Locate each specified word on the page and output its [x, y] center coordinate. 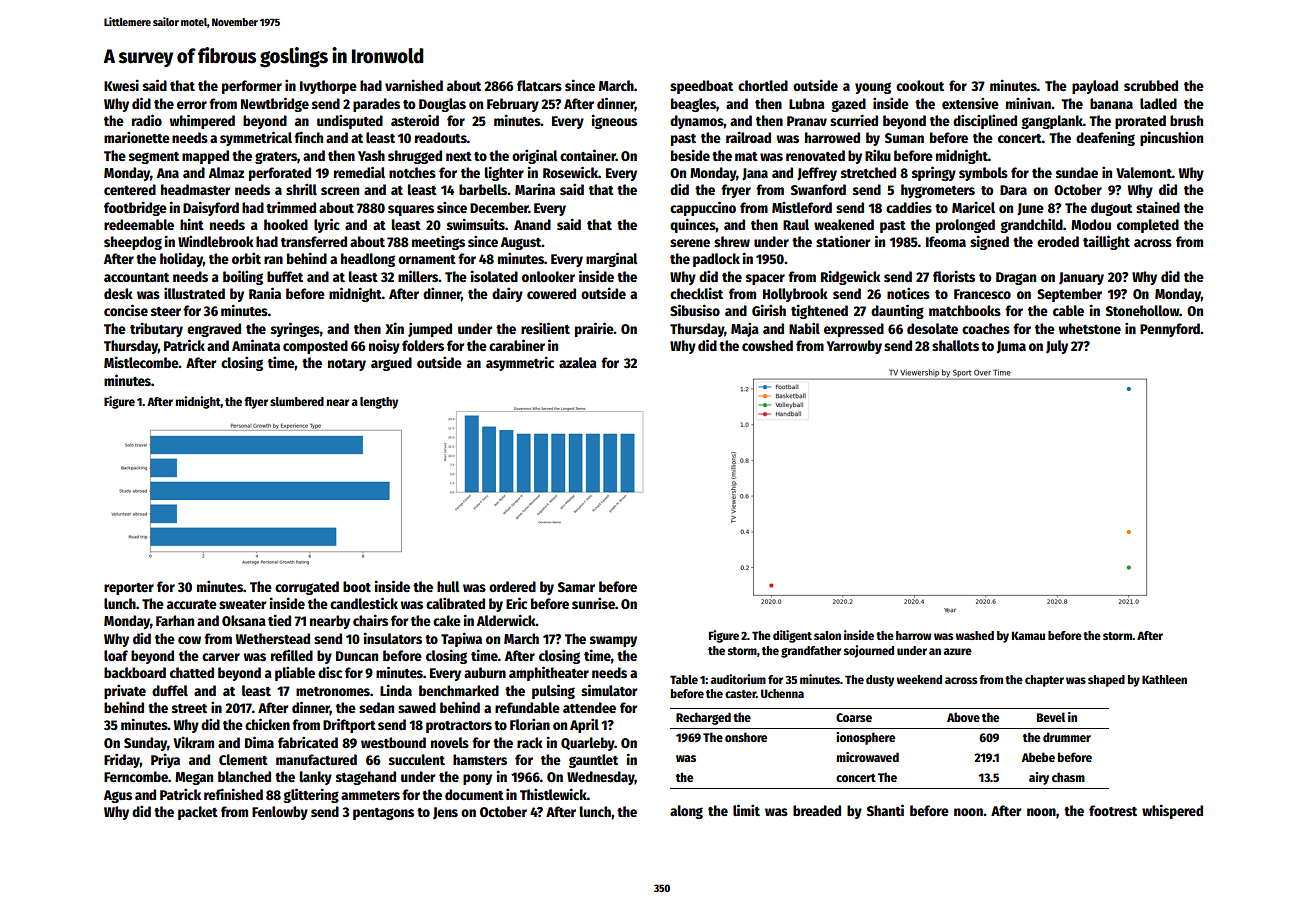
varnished [414, 85]
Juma [1011, 347]
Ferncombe [136, 776]
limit [746, 810]
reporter [129, 589]
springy [934, 173]
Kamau [1028, 635]
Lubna [807, 103]
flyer [256, 403]
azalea [578, 362]
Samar [576, 587]
